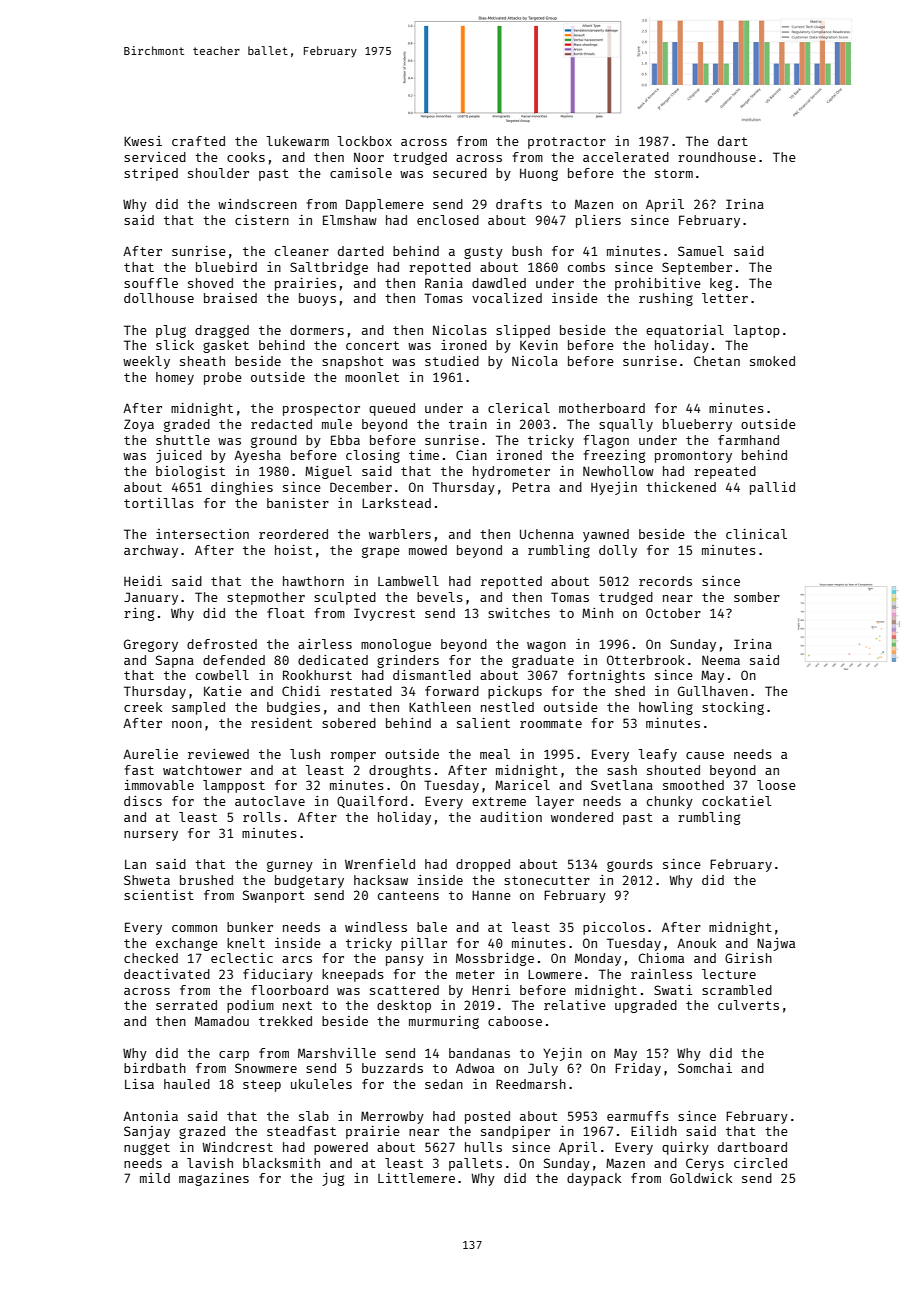 The width and height of the document is (924, 1308). I want to click on protractor, so click(567, 143).
